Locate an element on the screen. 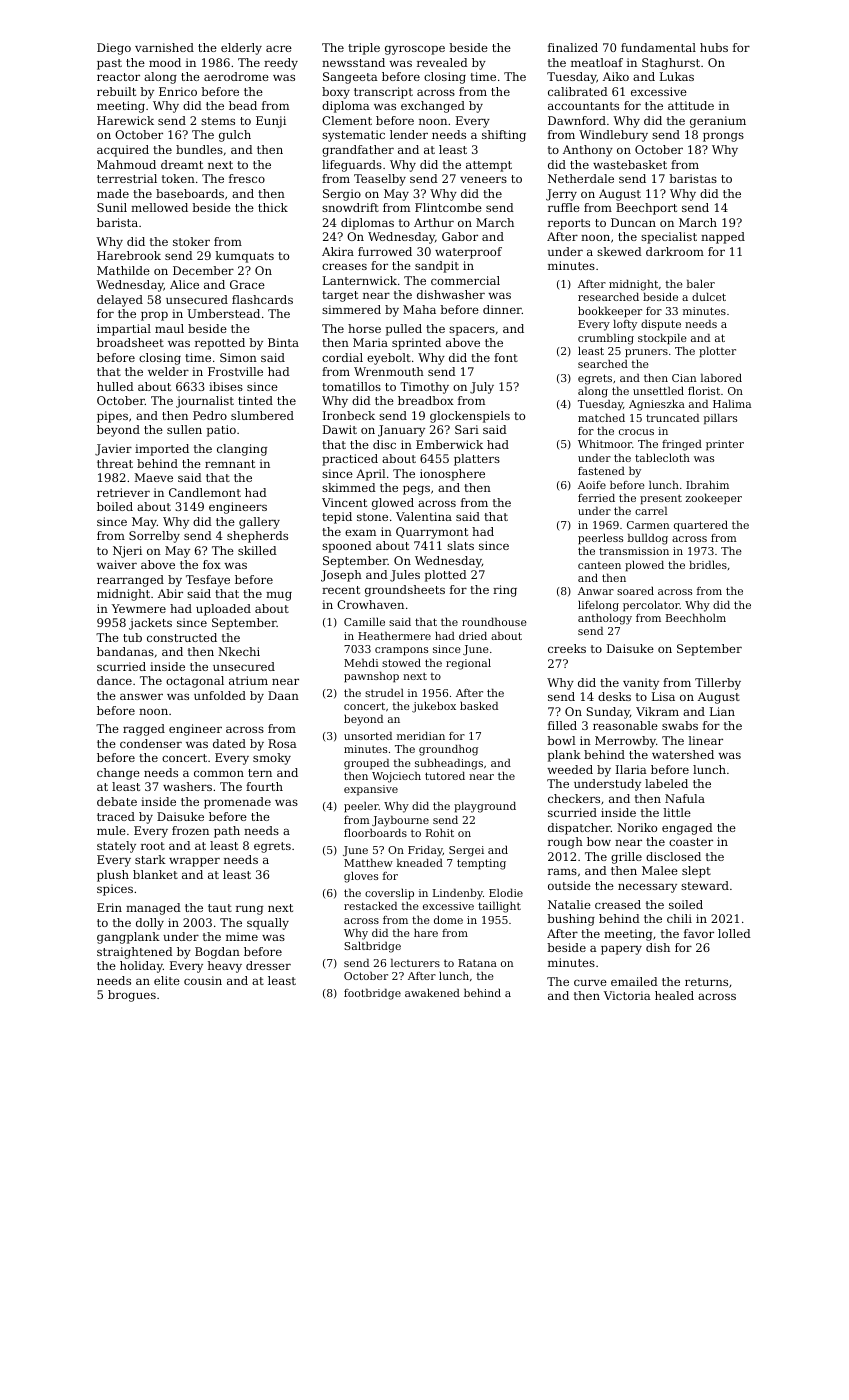 This screenshot has width=849, height=1400. Rosa is located at coordinates (282, 743).
